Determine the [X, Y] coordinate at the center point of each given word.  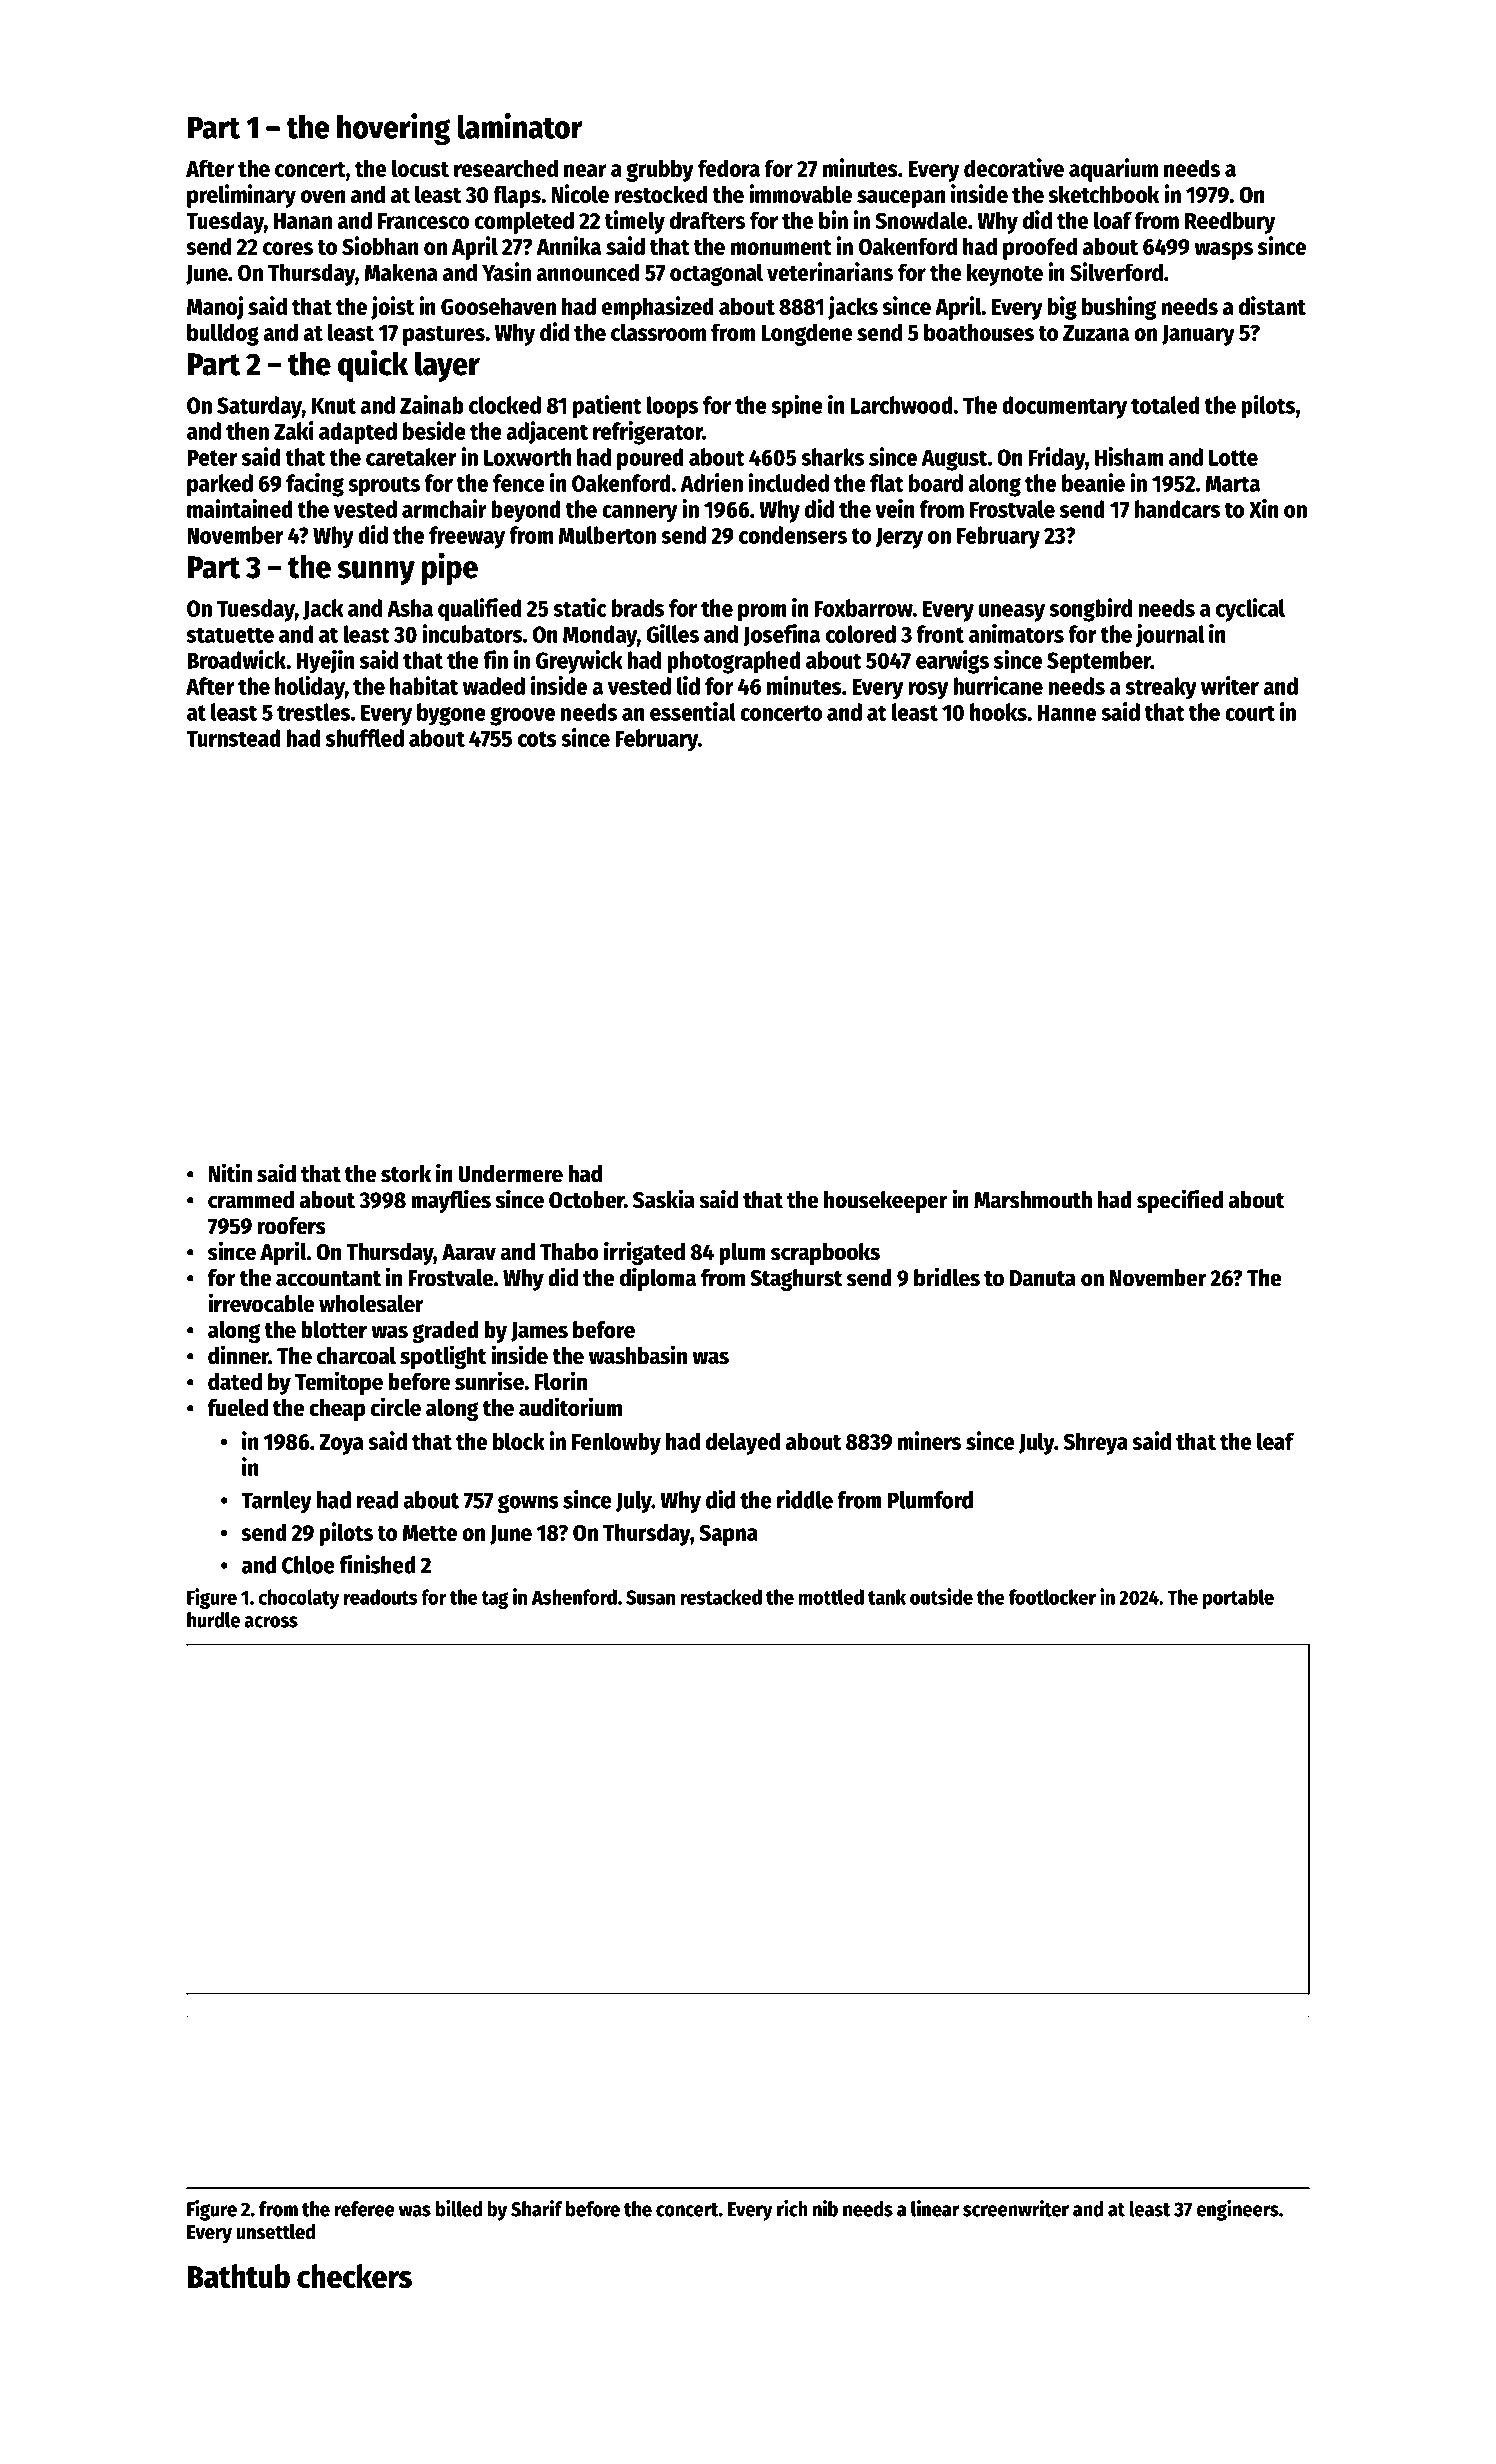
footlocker [1052, 1597]
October [586, 1200]
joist [392, 308]
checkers [354, 2276]
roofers [291, 1226]
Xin [1264, 508]
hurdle [213, 1620]
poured [650, 459]
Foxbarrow [863, 608]
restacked [721, 1597]
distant [1272, 305]
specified [1180, 1201]
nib [825, 2208]
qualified [480, 610]
